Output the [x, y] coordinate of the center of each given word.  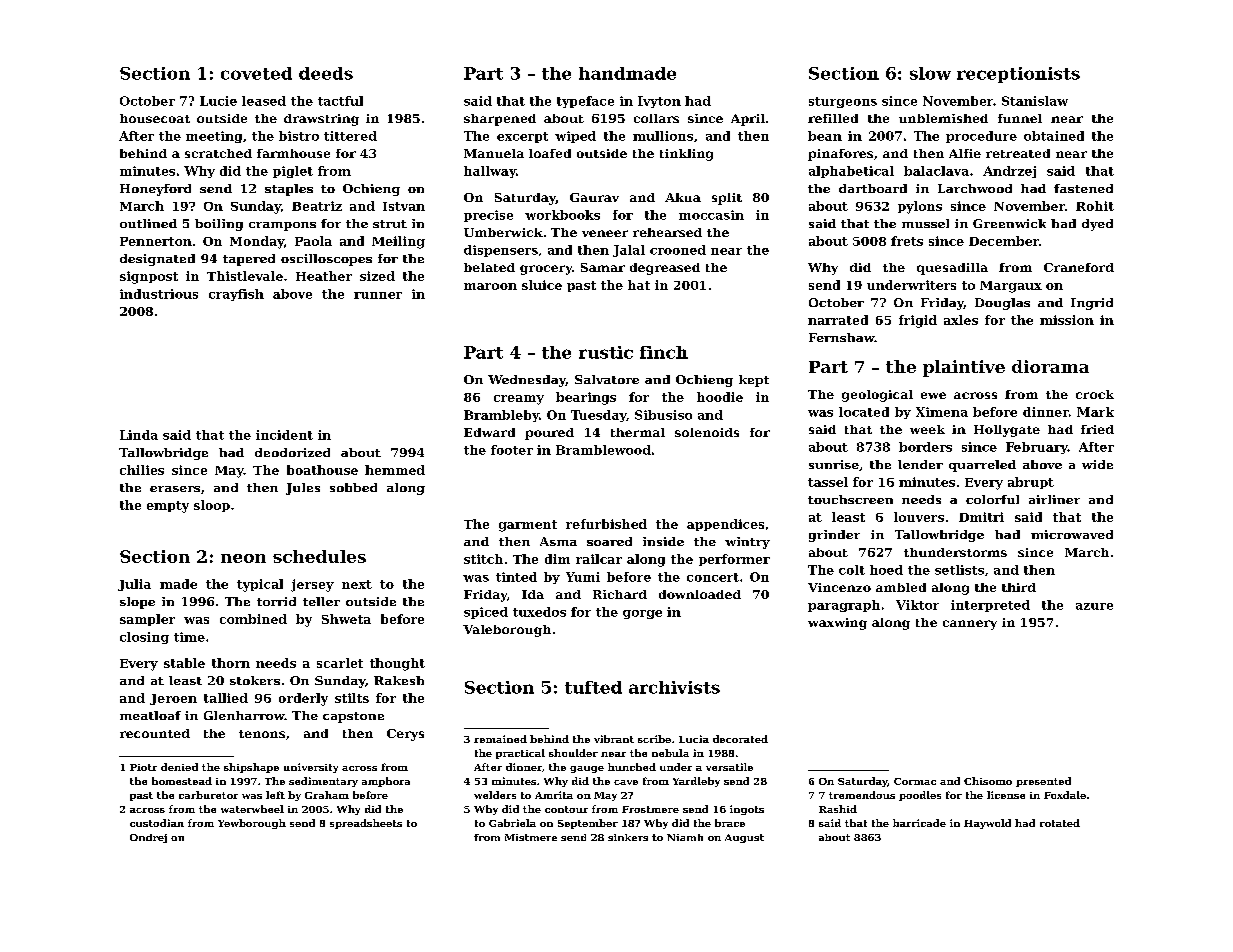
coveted [256, 73]
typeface [585, 102]
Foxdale [1065, 795]
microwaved [1072, 534]
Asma [558, 541]
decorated [740, 739]
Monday [257, 242]
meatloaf [150, 715]
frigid [918, 321]
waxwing [837, 624]
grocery [546, 270]
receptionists [1018, 75]
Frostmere [650, 809]
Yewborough [252, 824]
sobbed [353, 487]
